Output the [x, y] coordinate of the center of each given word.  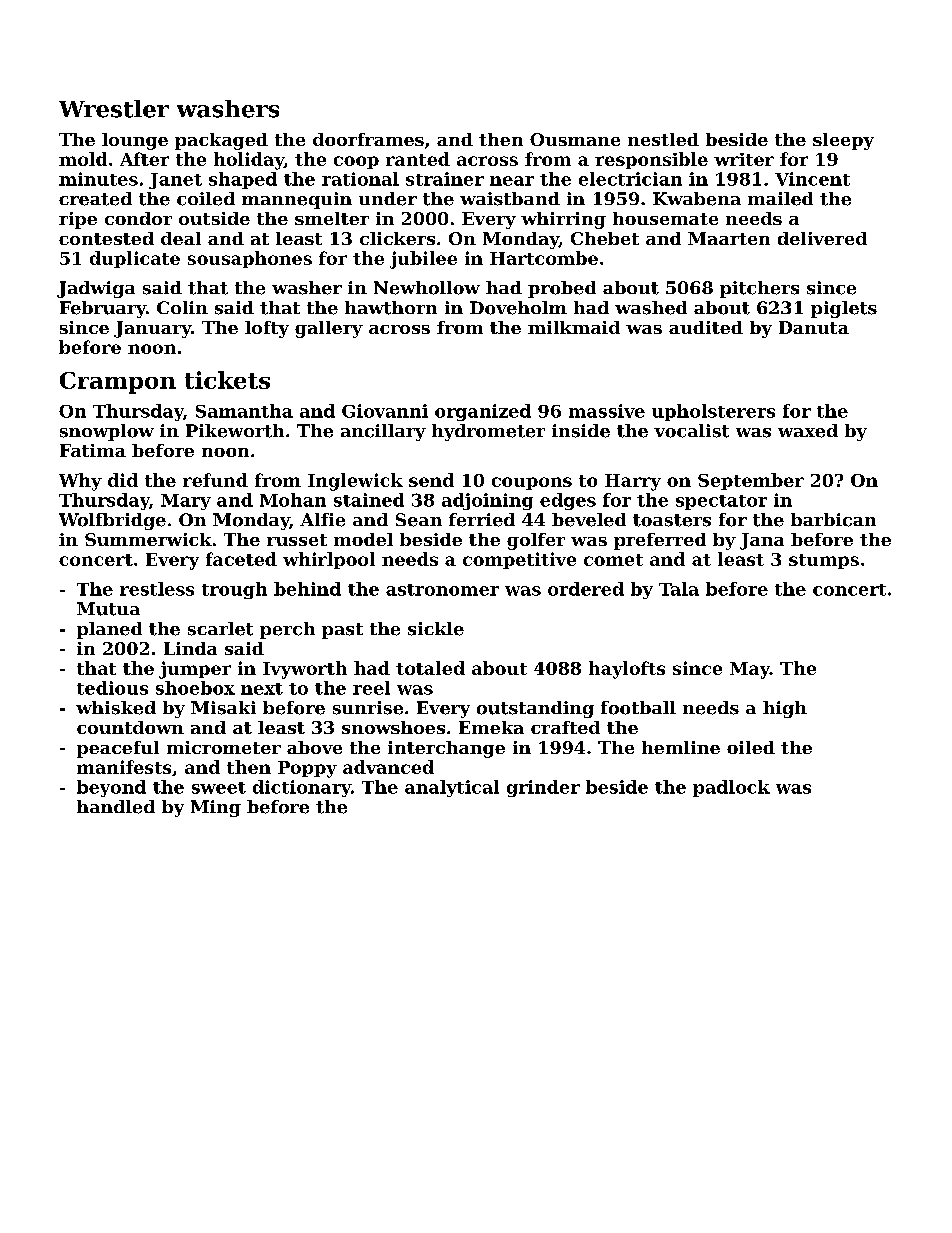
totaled [430, 668]
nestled [663, 139]
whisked [116, 708]
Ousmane [575, 139]
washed [651, 308]
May [750, 670]
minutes [98, 179]
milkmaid [574, 327]
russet [297, 540]
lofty [267, 329]
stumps [824, 561]
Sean [419, 520]
